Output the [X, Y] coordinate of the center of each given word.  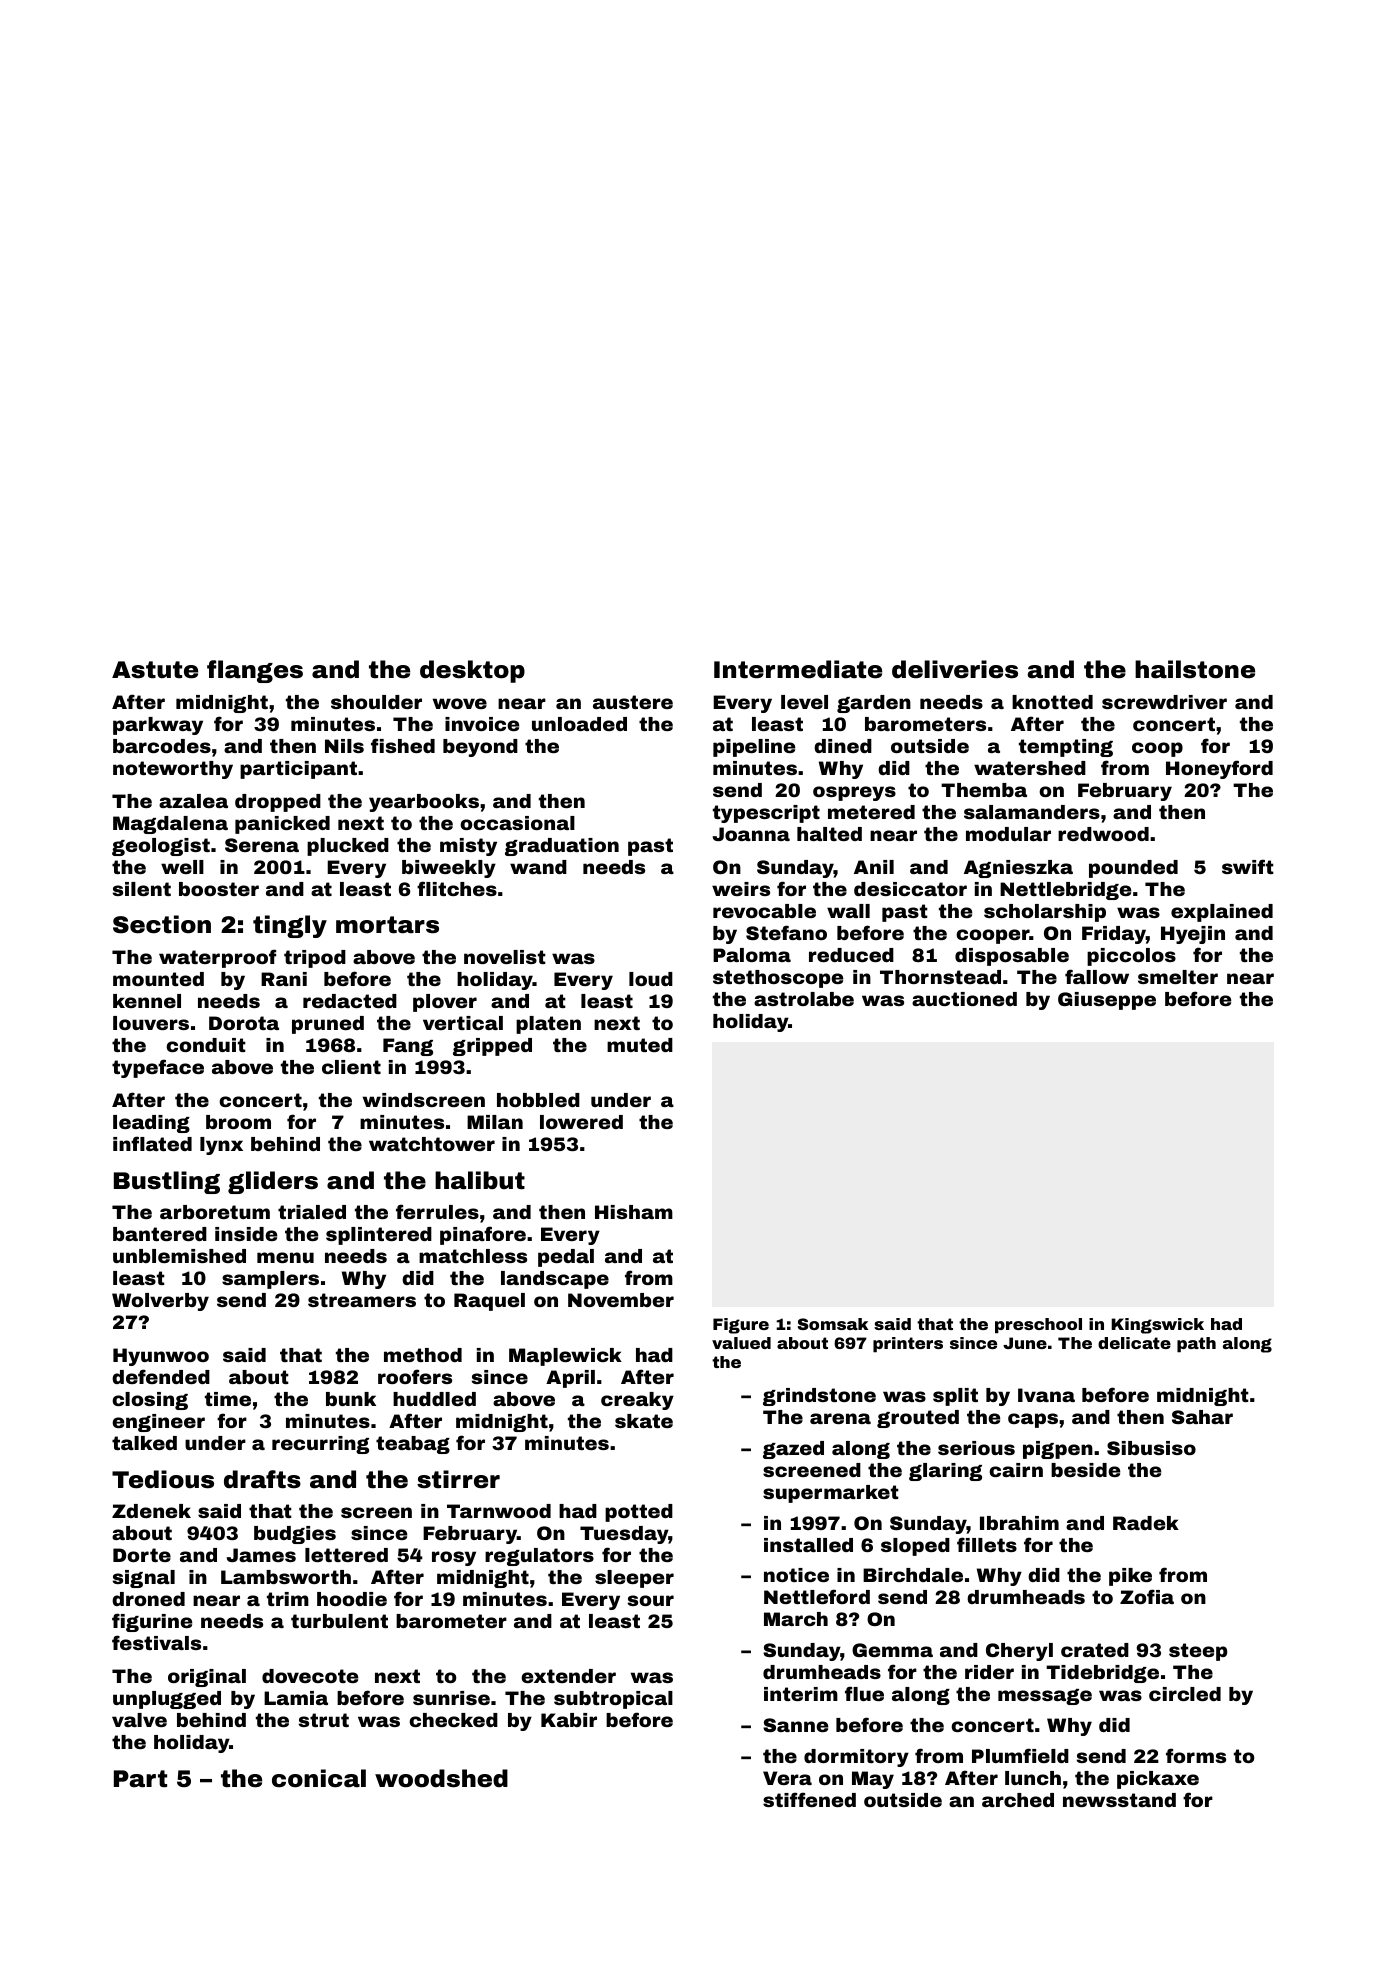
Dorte [142, 1555]
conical [319, 1778]
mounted [158, 979]
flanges [255, 671]
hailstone [1195, 669]
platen [548, 1025]
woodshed [441, 1778]
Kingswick [1157, 1326]
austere [633, 702]
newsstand [1119, 1800]
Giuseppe [1107, 1001]
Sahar [1202, 1417]
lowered [581, 1122]
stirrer [458, 1479]
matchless [473, 1256]
